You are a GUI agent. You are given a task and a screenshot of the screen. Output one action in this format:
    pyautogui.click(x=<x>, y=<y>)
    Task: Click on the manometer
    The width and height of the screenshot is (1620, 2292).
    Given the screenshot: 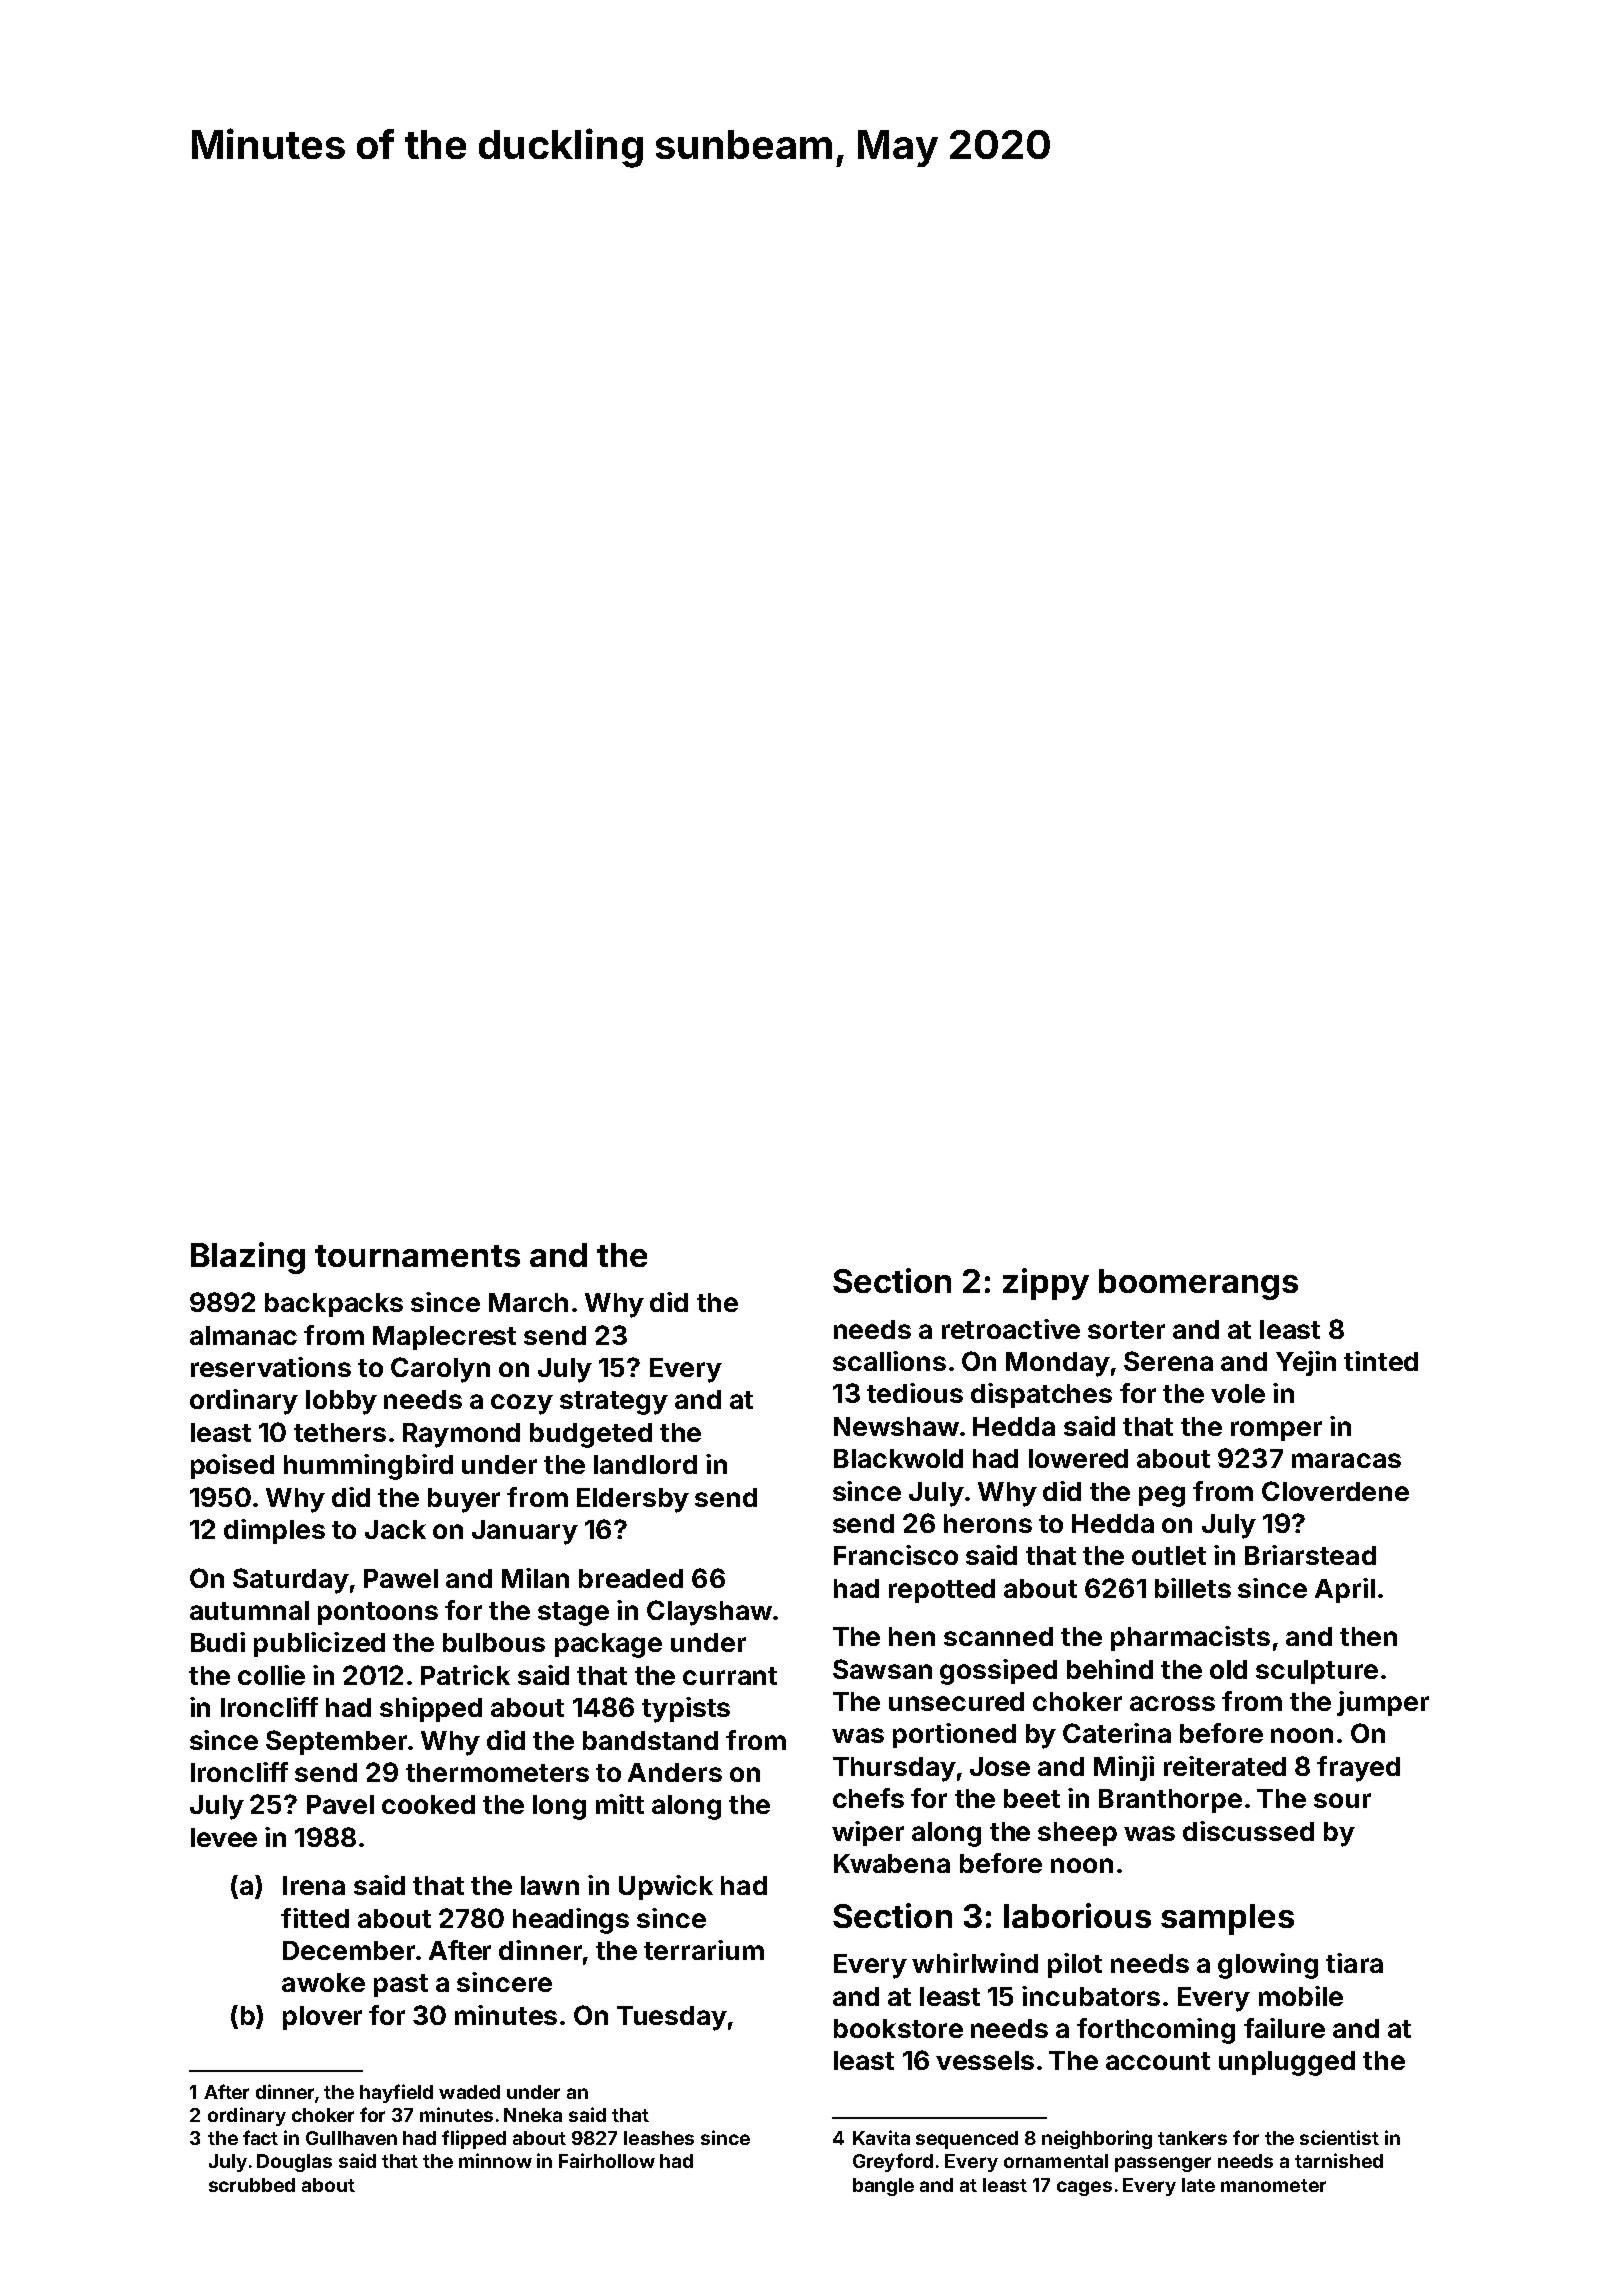 What is the action you would take?
    pyautogui.click(x=1273, y=2185)
